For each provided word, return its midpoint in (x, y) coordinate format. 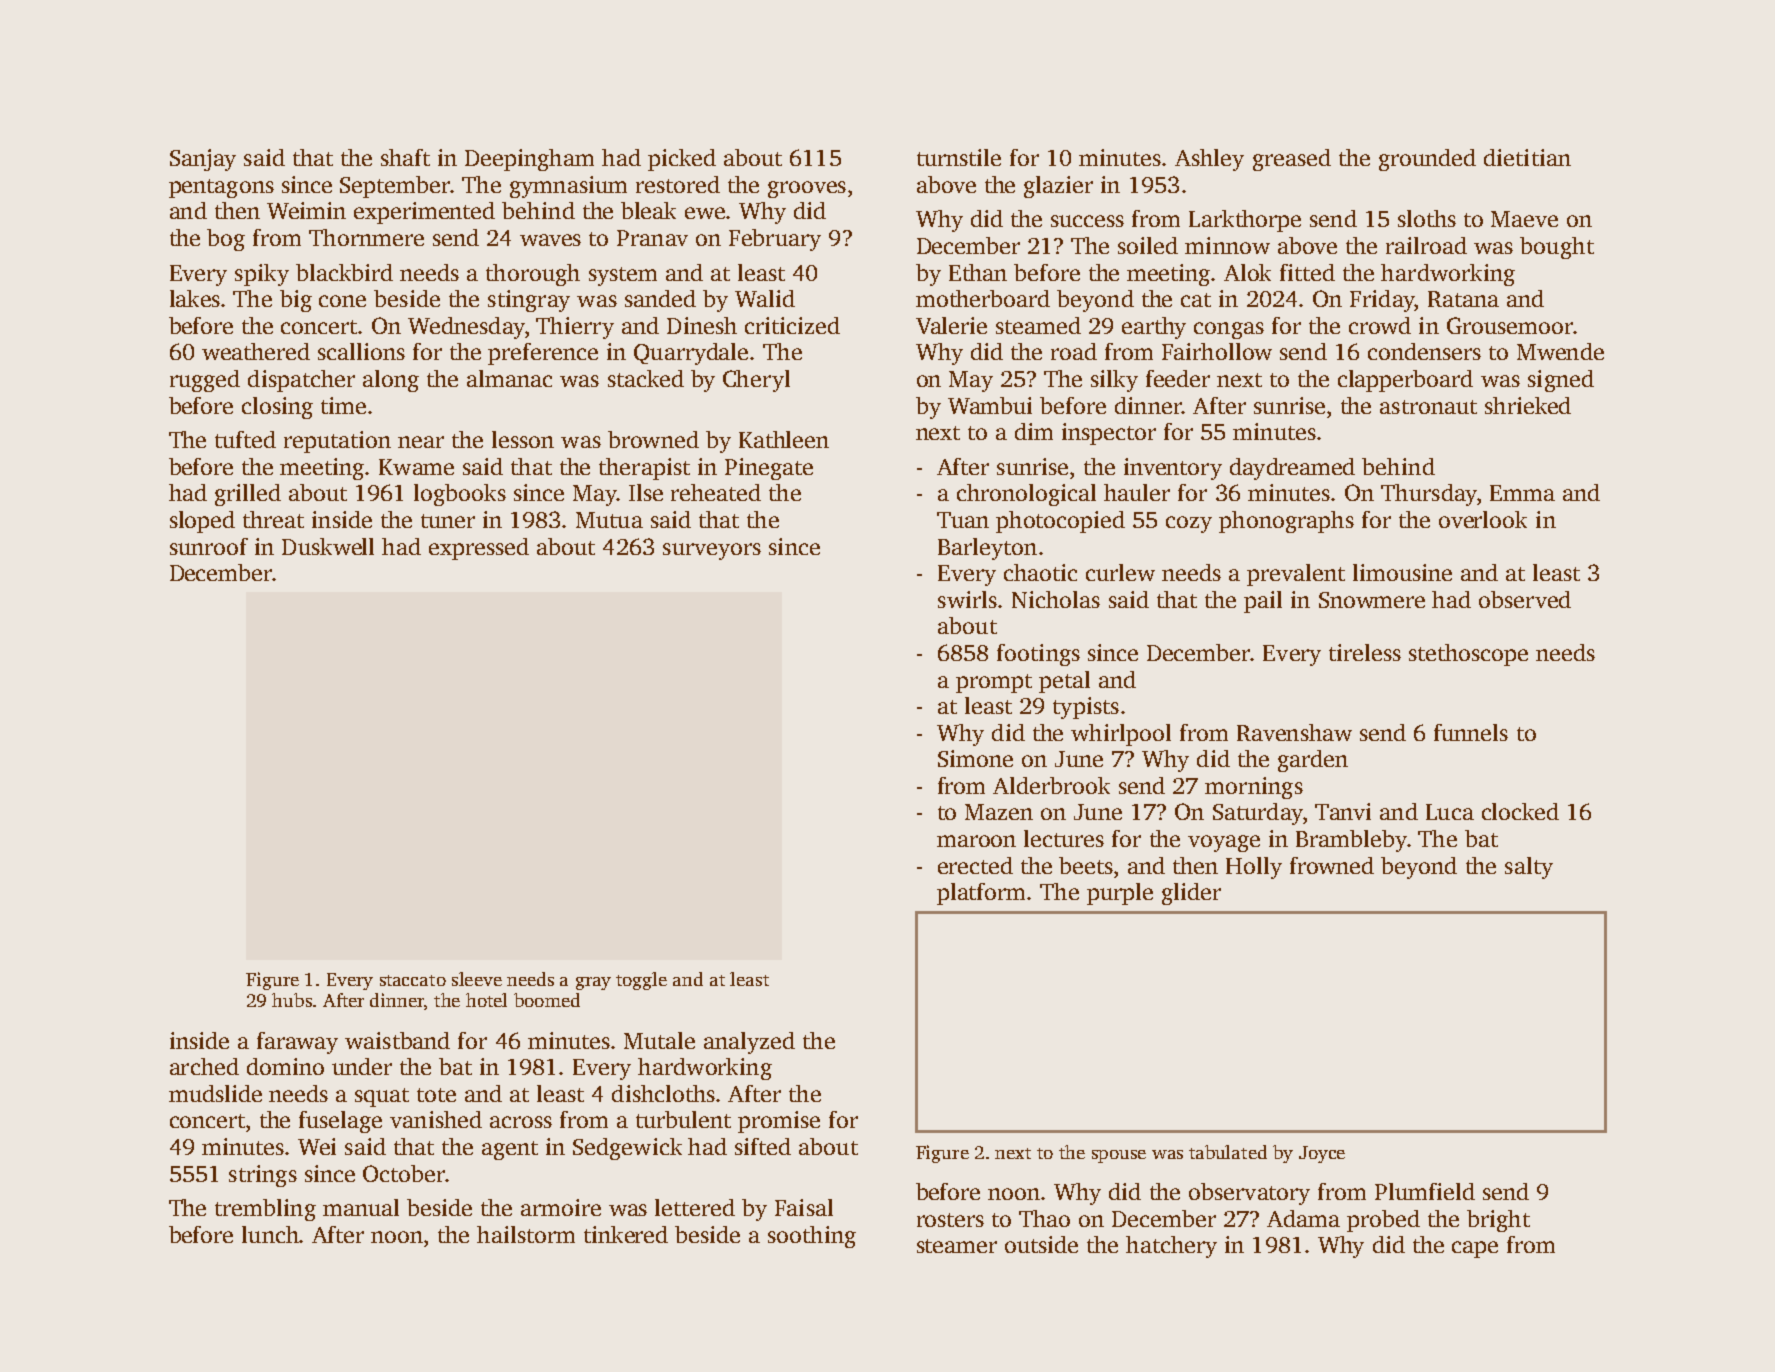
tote (436, 1095)
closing (277, 408)
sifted (763, 1146)
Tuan (963, 520)
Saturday (1258, 814)
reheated (716, 492)
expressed (479, 549)
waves (550, 240)
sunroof (209, 546)
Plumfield (1425, 1191)
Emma (1522, 493)
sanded (660, 298)
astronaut (1428, 407)
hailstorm (526, 1234)
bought (1557, 248)
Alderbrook (1051, 785)
